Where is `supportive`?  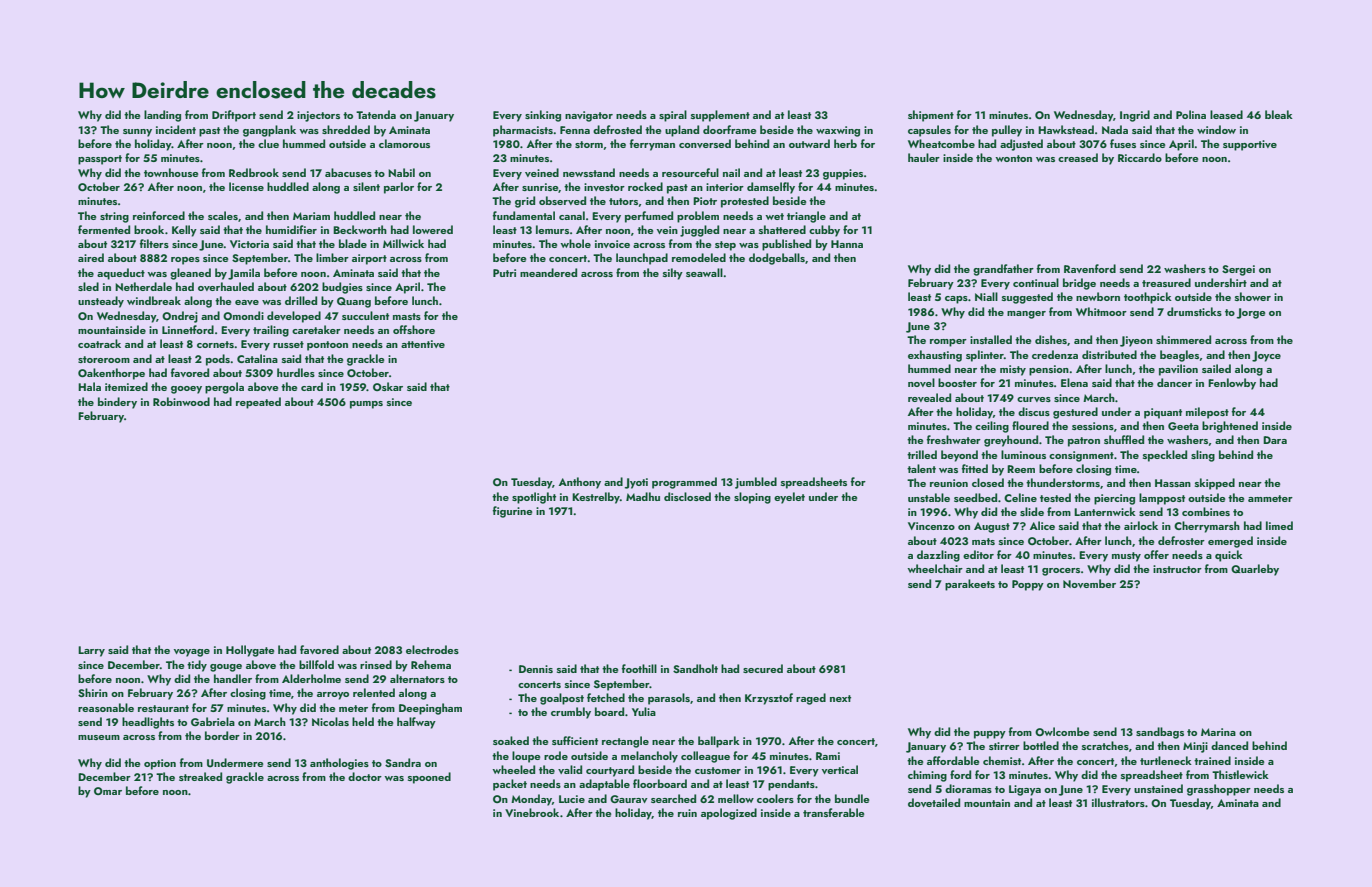 supportive is located at coordinates (1250, 145).
